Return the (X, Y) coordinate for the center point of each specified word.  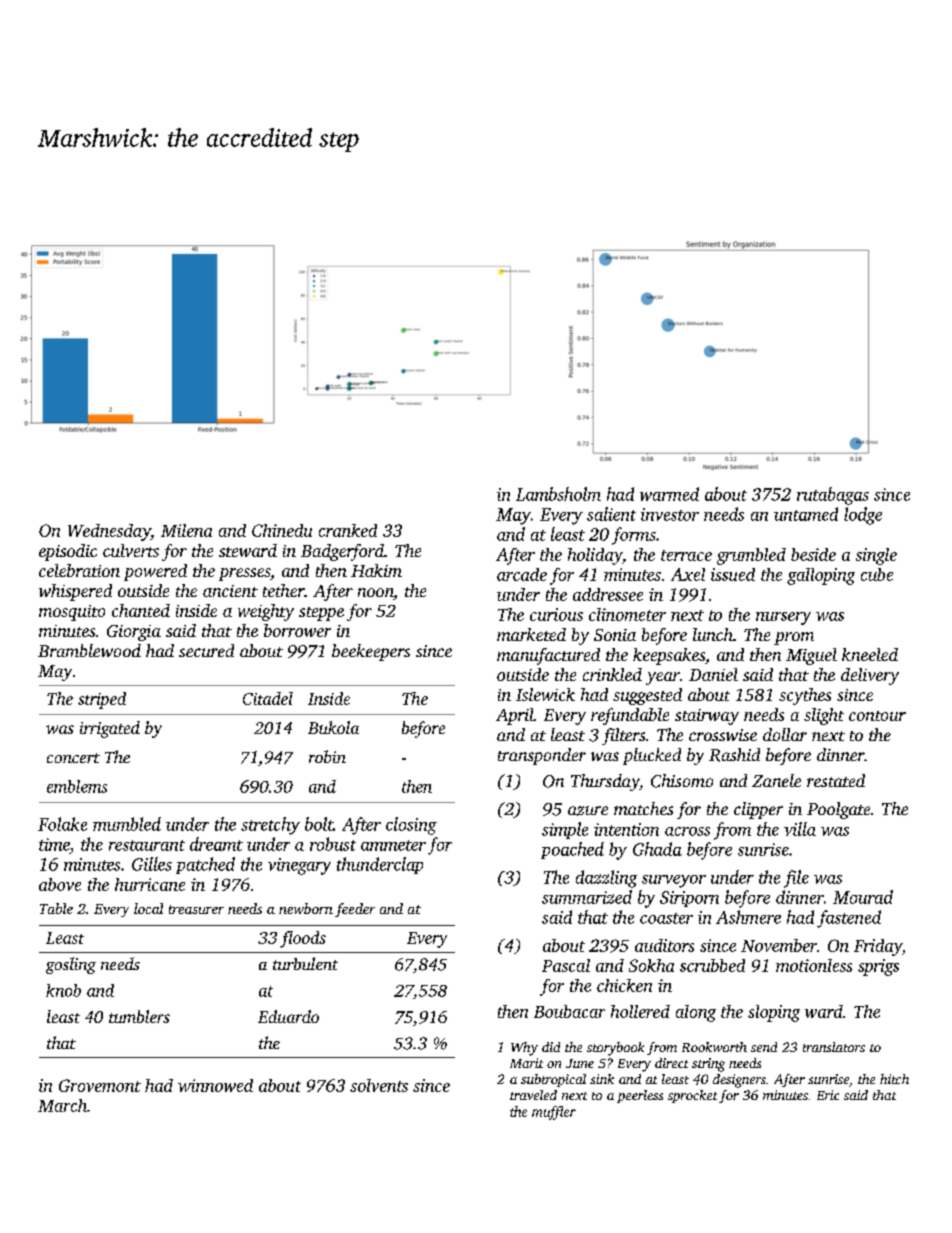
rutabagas (833, 496)
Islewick (545, 694)
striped (102, 700)
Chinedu (282, 530)
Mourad (863, 897)
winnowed (215, 1085)
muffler (554, 1113)
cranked (348, 530)
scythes (805, 696)
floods (303, 939)
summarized (587, 897)
